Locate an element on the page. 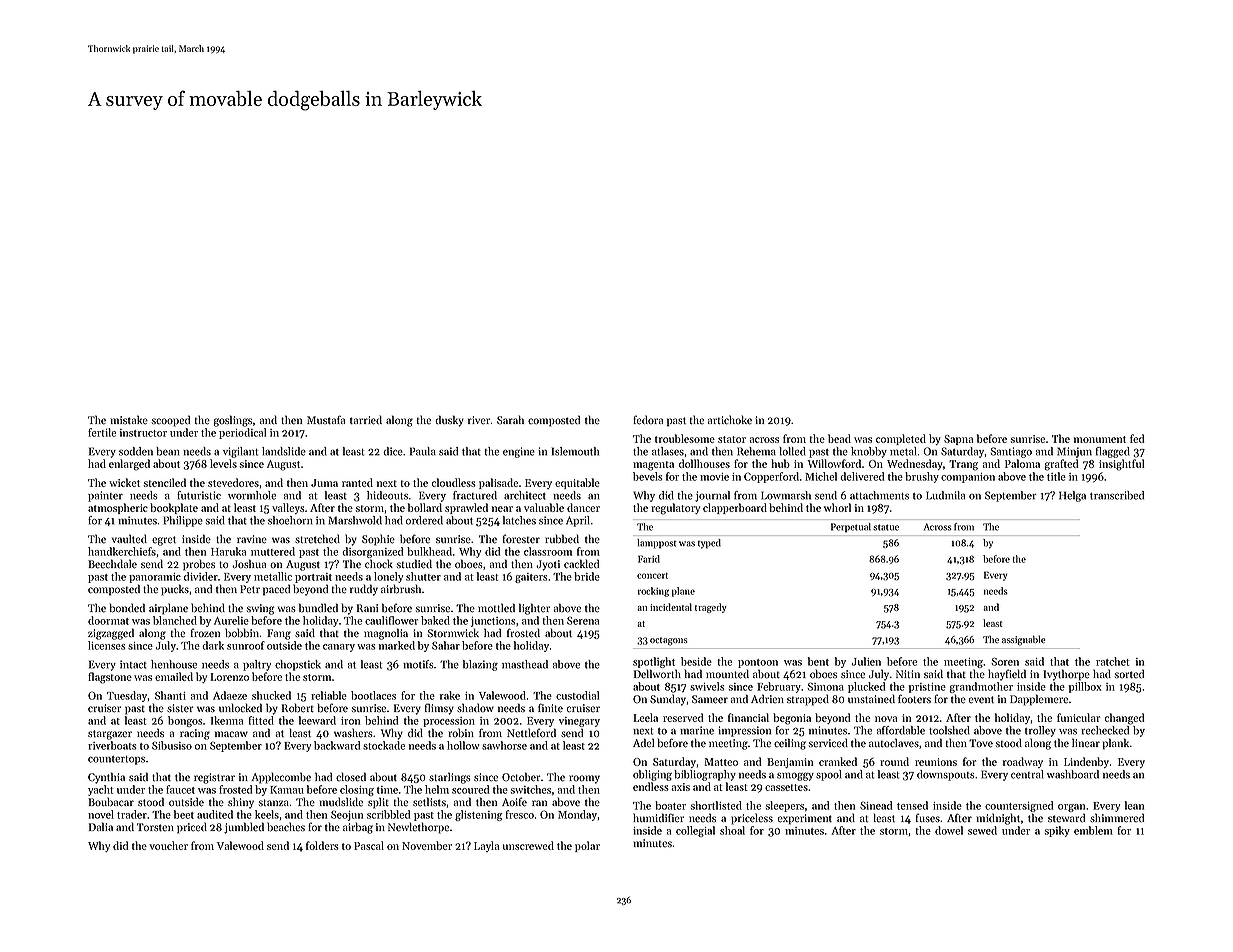  tarried is located at coordinates (366, 420).
